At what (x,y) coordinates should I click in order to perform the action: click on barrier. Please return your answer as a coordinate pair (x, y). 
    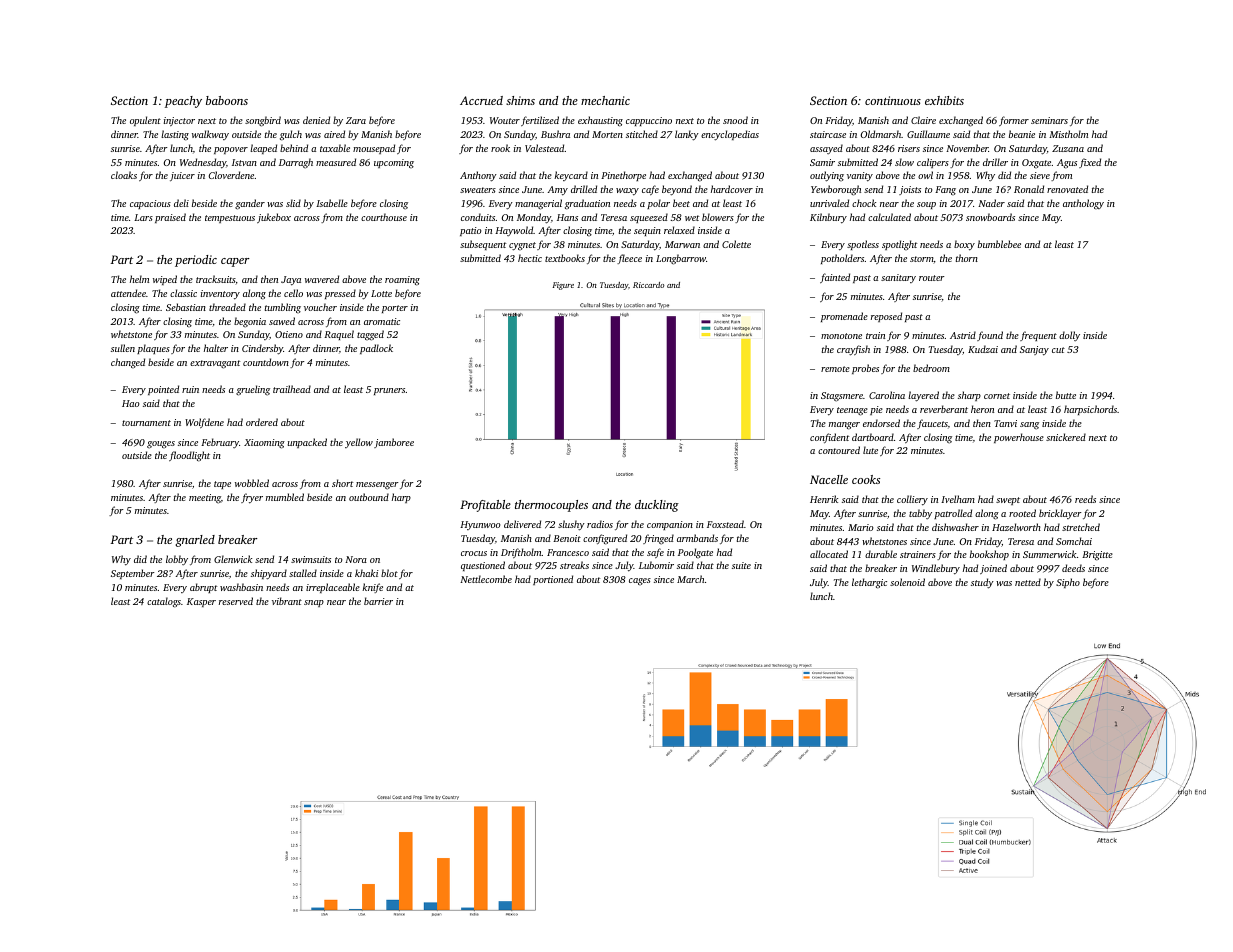
    Looking at the image, I should click on (378, 601).
